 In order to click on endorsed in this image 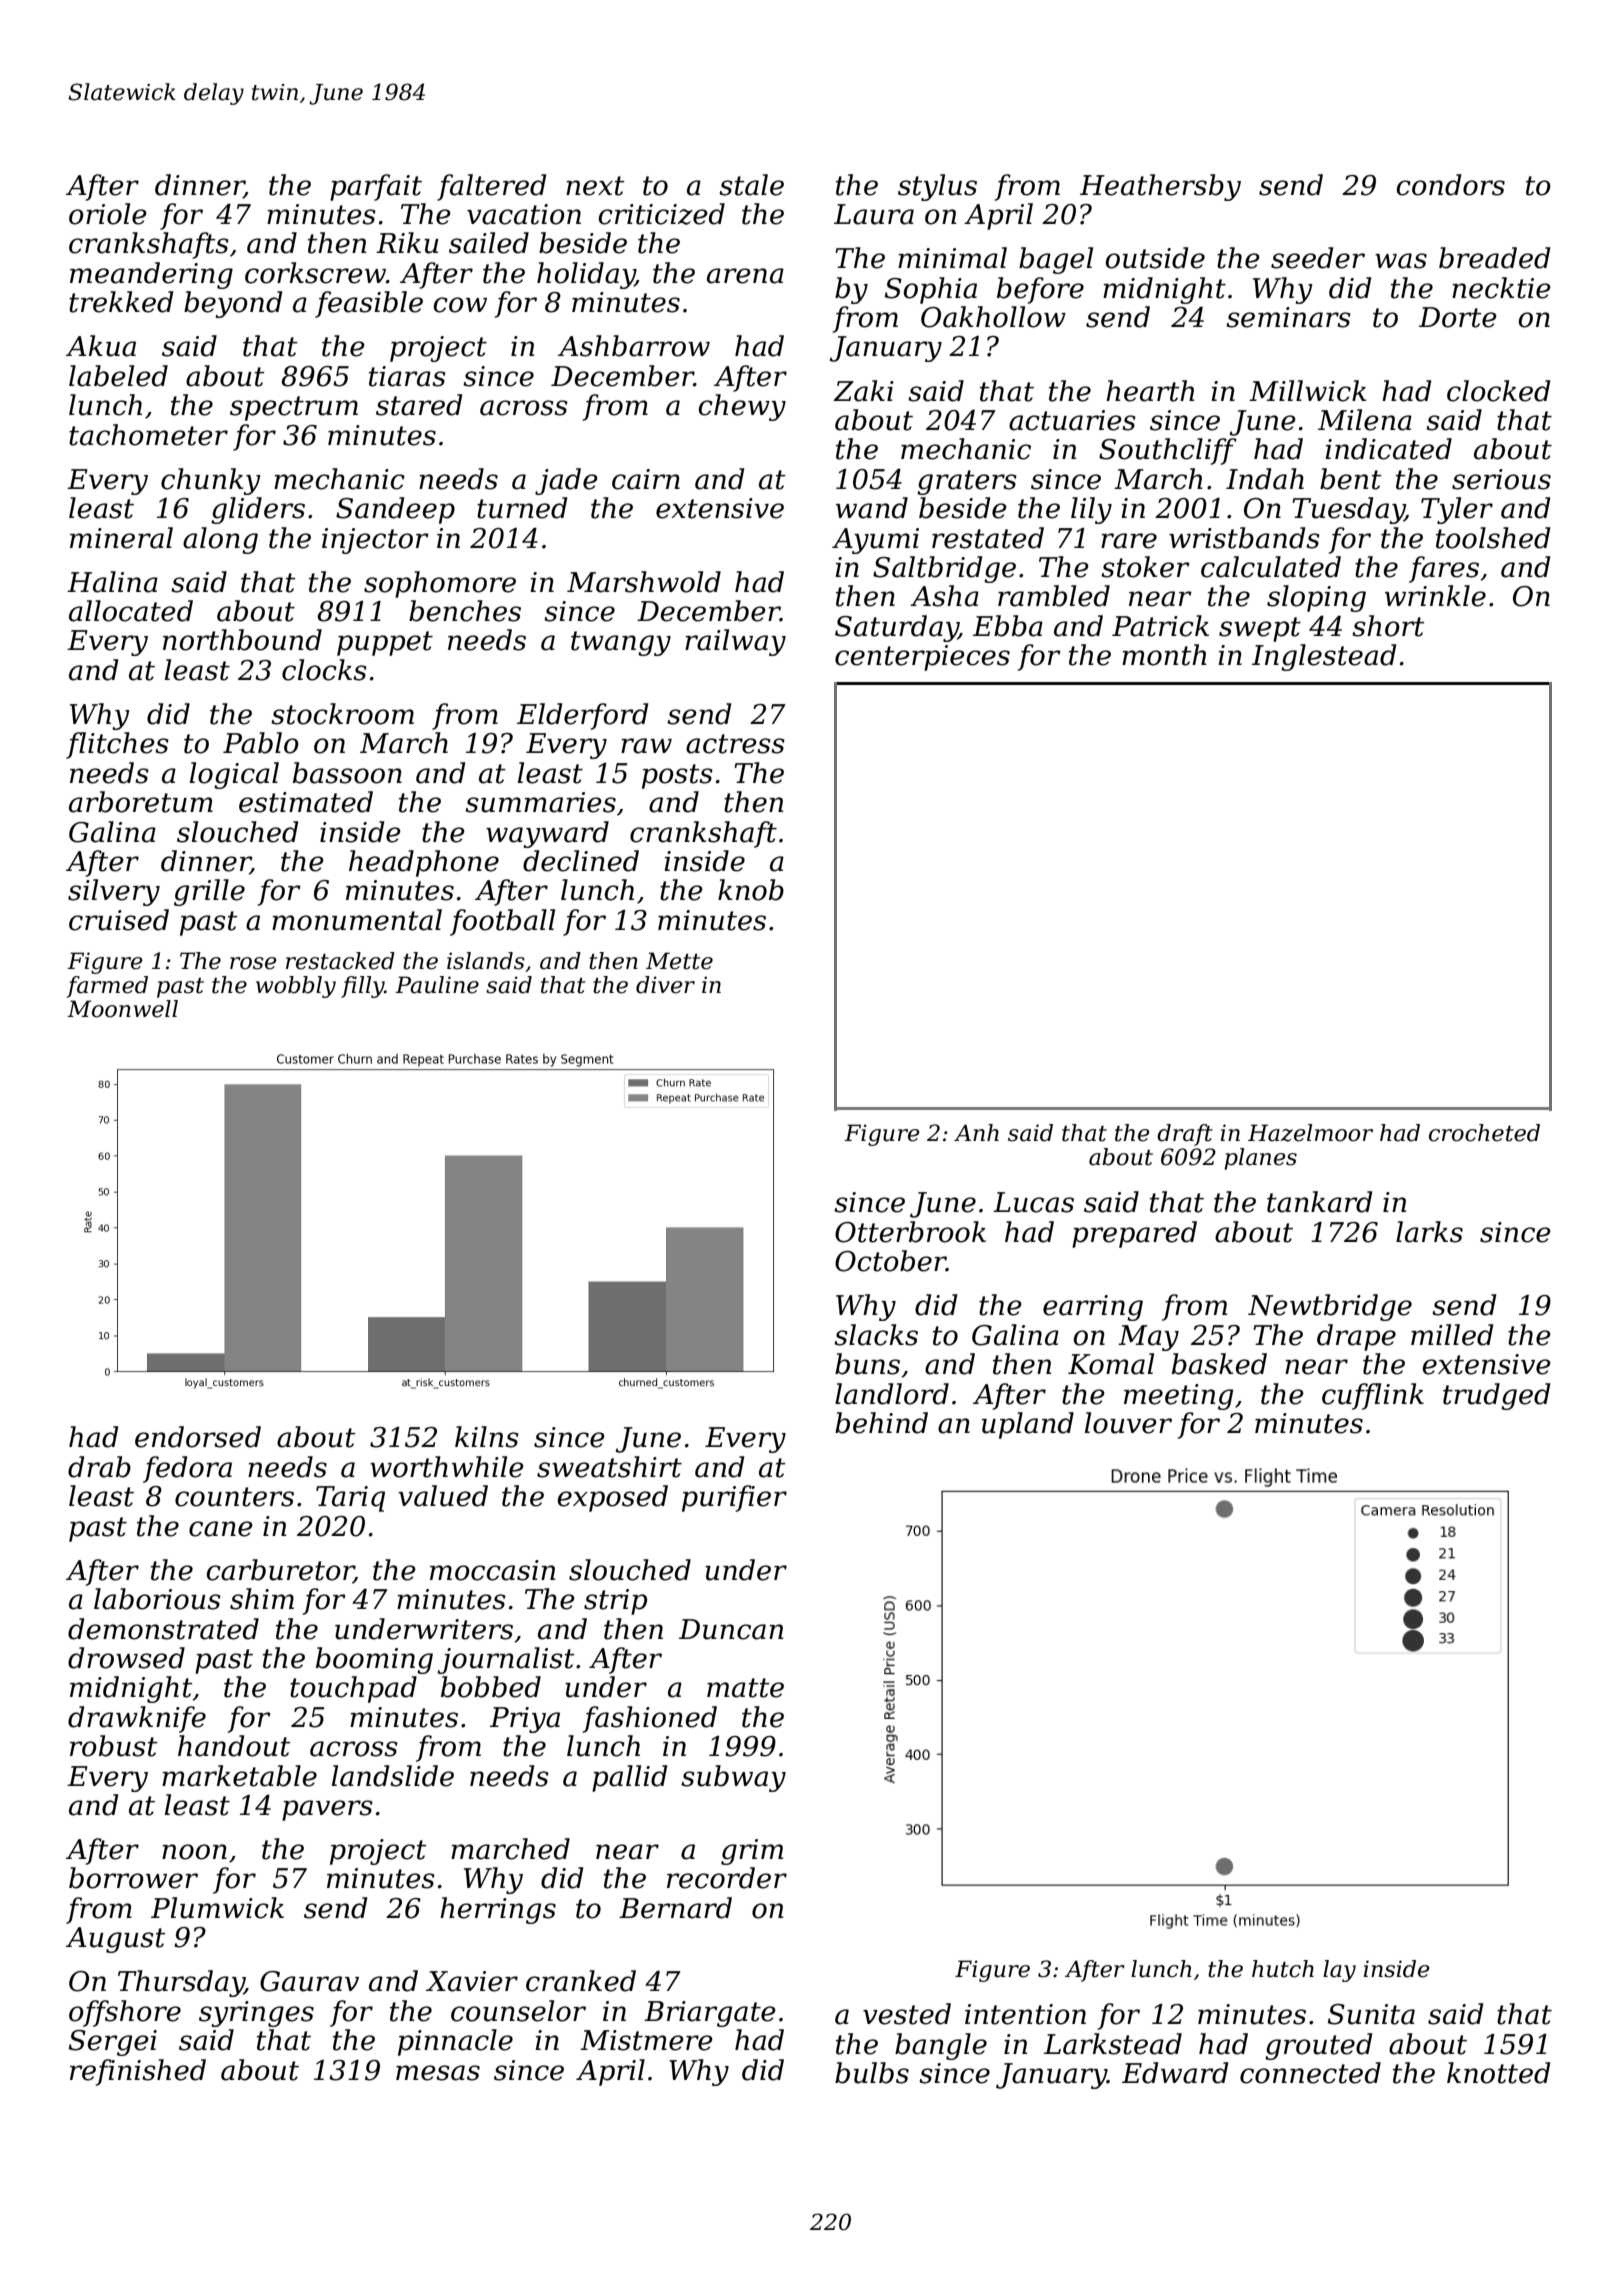, I will do `click(198, 1437)`.
